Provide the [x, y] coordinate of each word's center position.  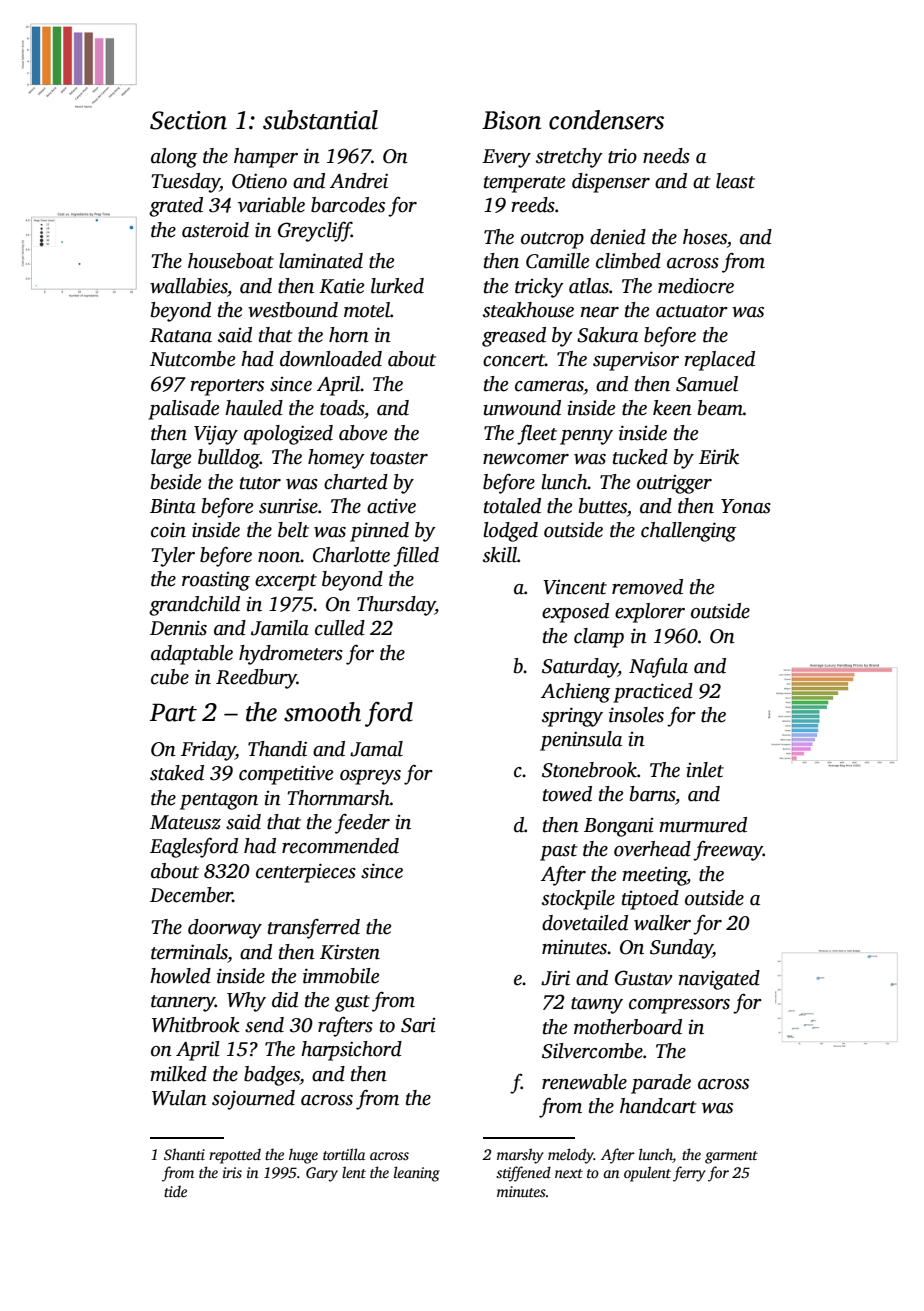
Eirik [719, 457]
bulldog [229, 459]
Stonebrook [589, 770]
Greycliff [315, 231]
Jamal [376, 749]
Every [506, 158]
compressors [679, 1006]
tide [175, 1191]
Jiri [555, 978]
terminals [189, 952]
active [391, 506]
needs [666, 156]
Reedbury [256, 679]
